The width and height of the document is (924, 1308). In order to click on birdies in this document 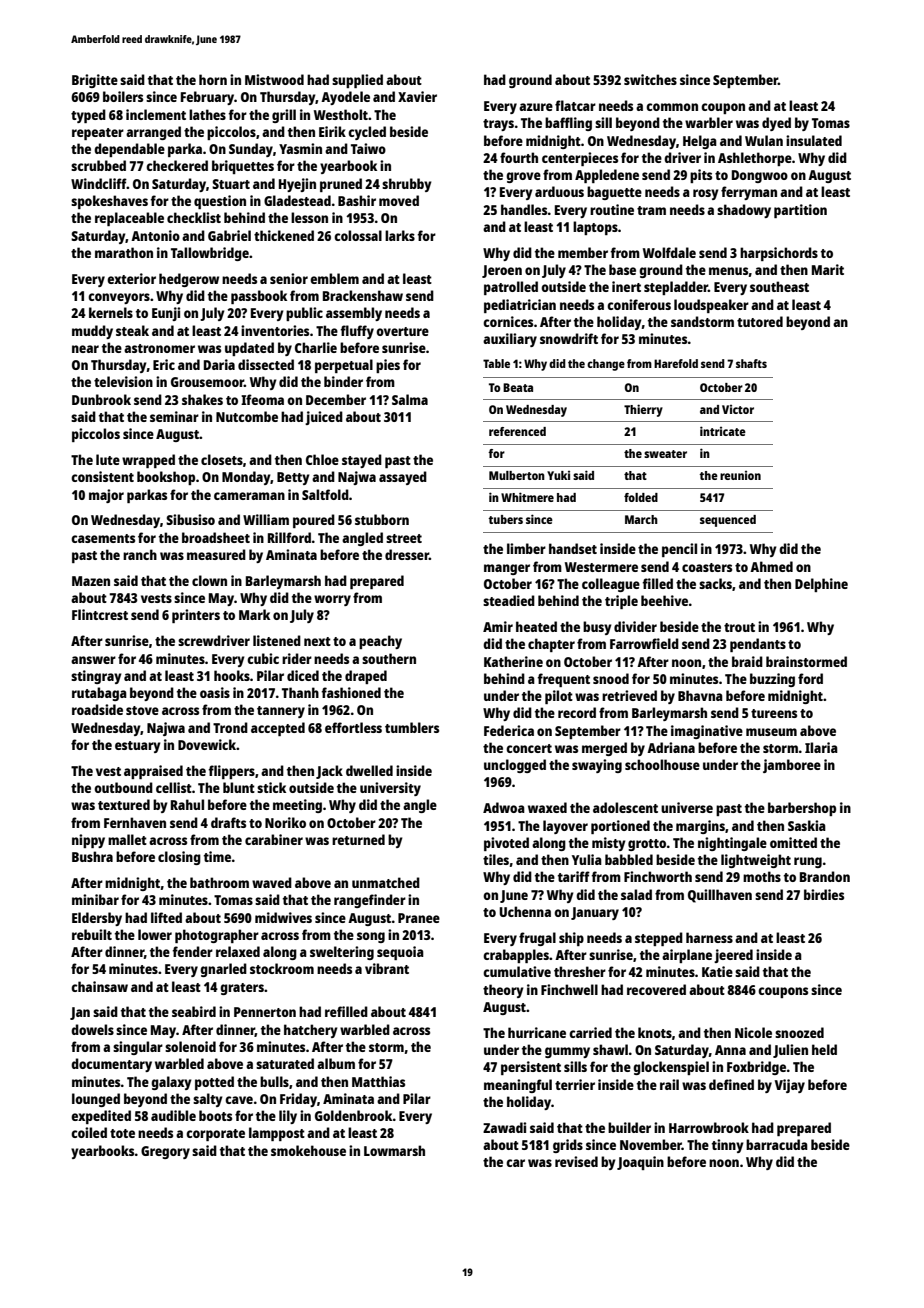, I will do `click(824, 894)`.
